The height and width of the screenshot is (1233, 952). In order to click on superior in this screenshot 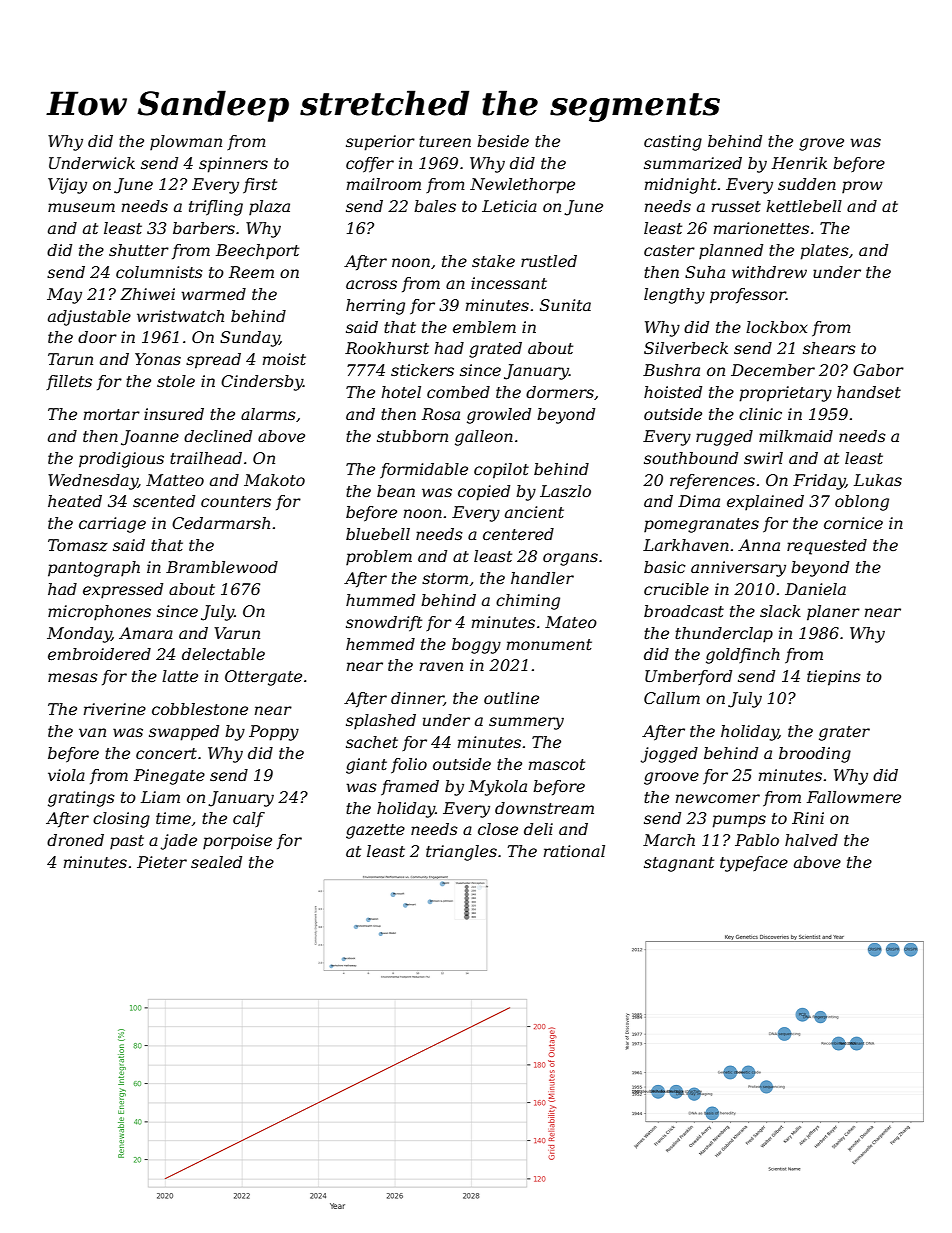, I will do `click(380, 143)`.
